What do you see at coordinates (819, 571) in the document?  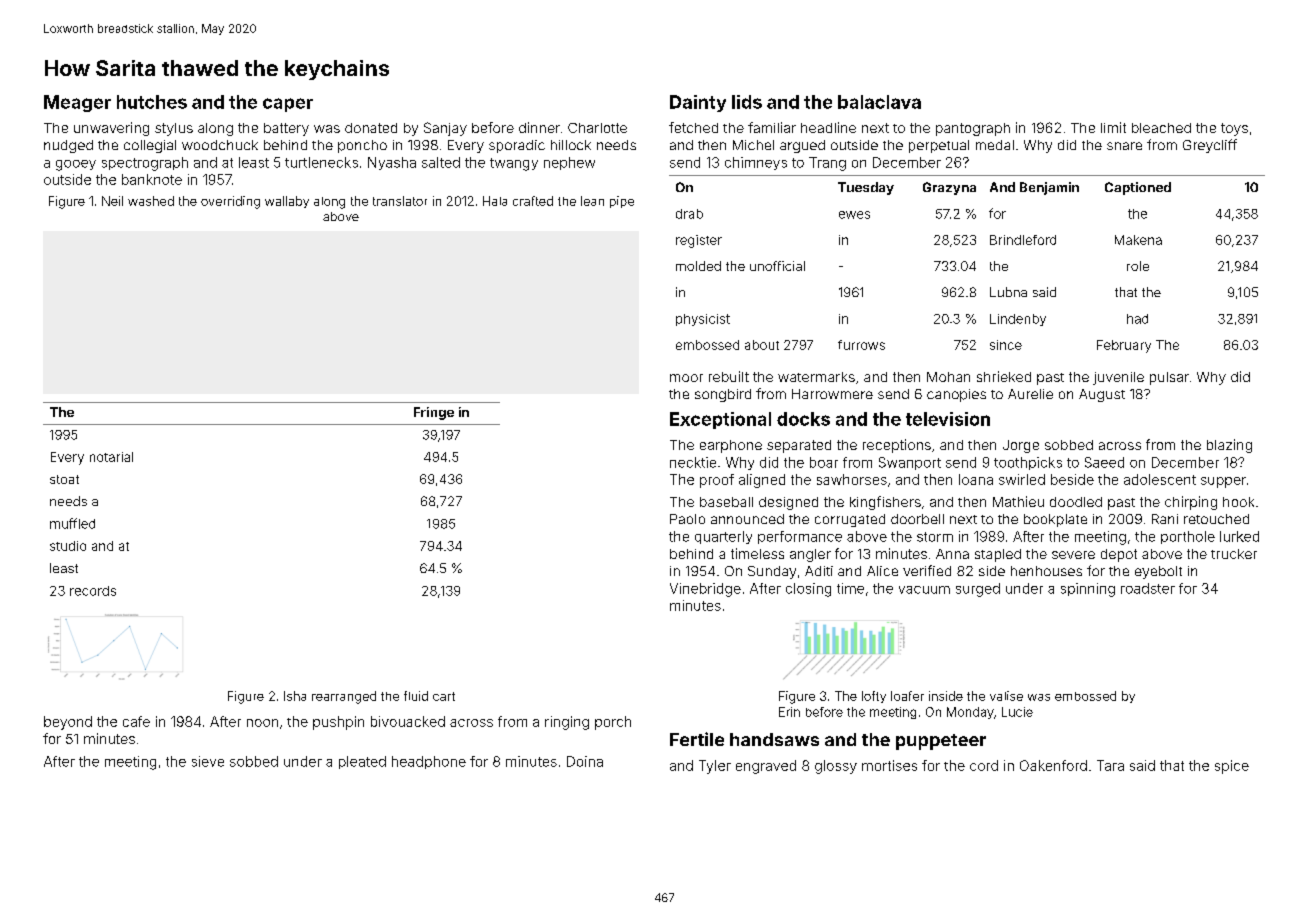 I see `Aditi` at bounding box center [819, 571].
